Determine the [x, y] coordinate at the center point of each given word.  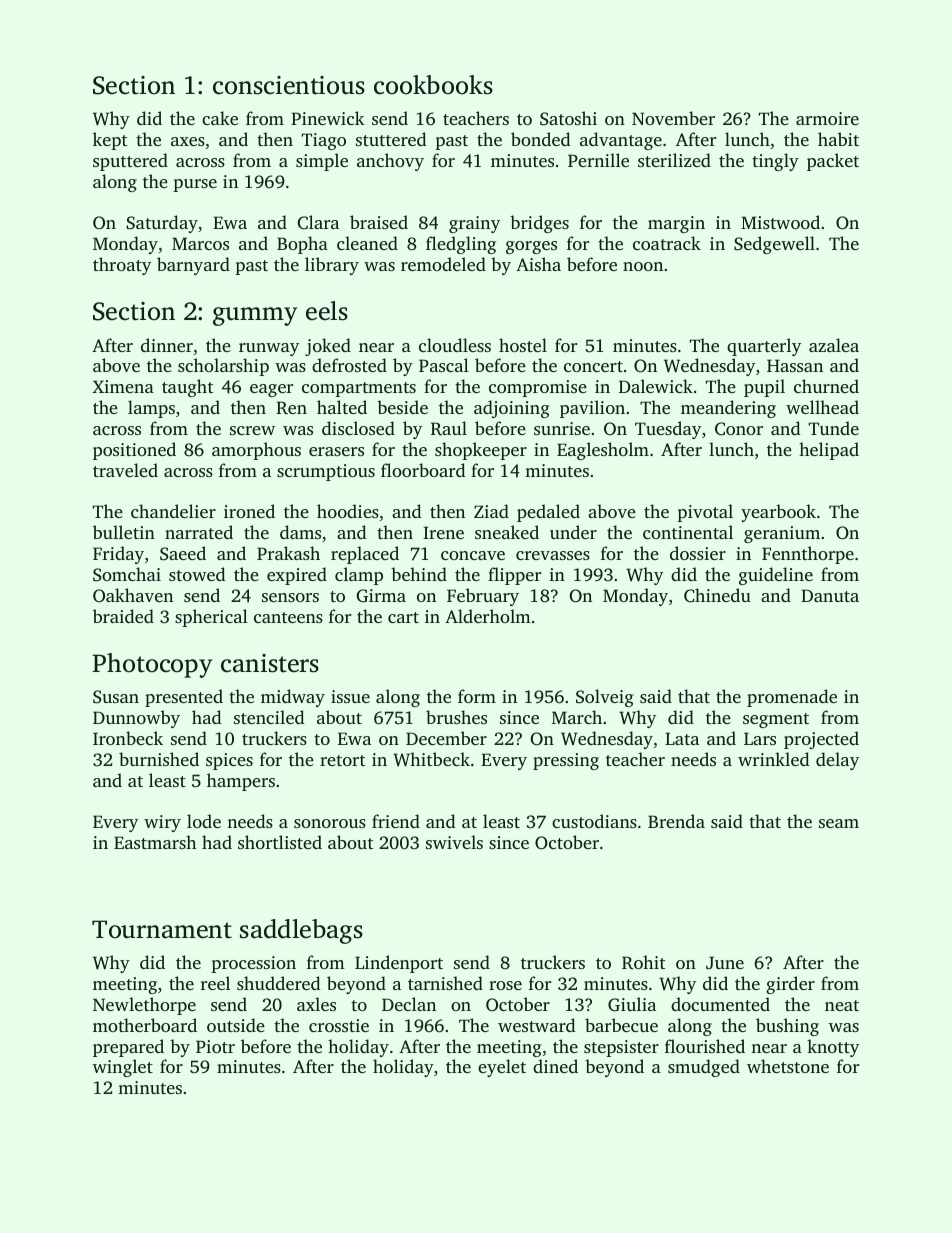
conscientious [289, 85]
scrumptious [326, 472]
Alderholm [488, 616]
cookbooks [433, 85]
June [725, 963]
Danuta [830, 595]
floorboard [423, 470]
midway [293, 698]
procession [253, 964]
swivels [454, 842]
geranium [782, 534]
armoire [827, 118]
